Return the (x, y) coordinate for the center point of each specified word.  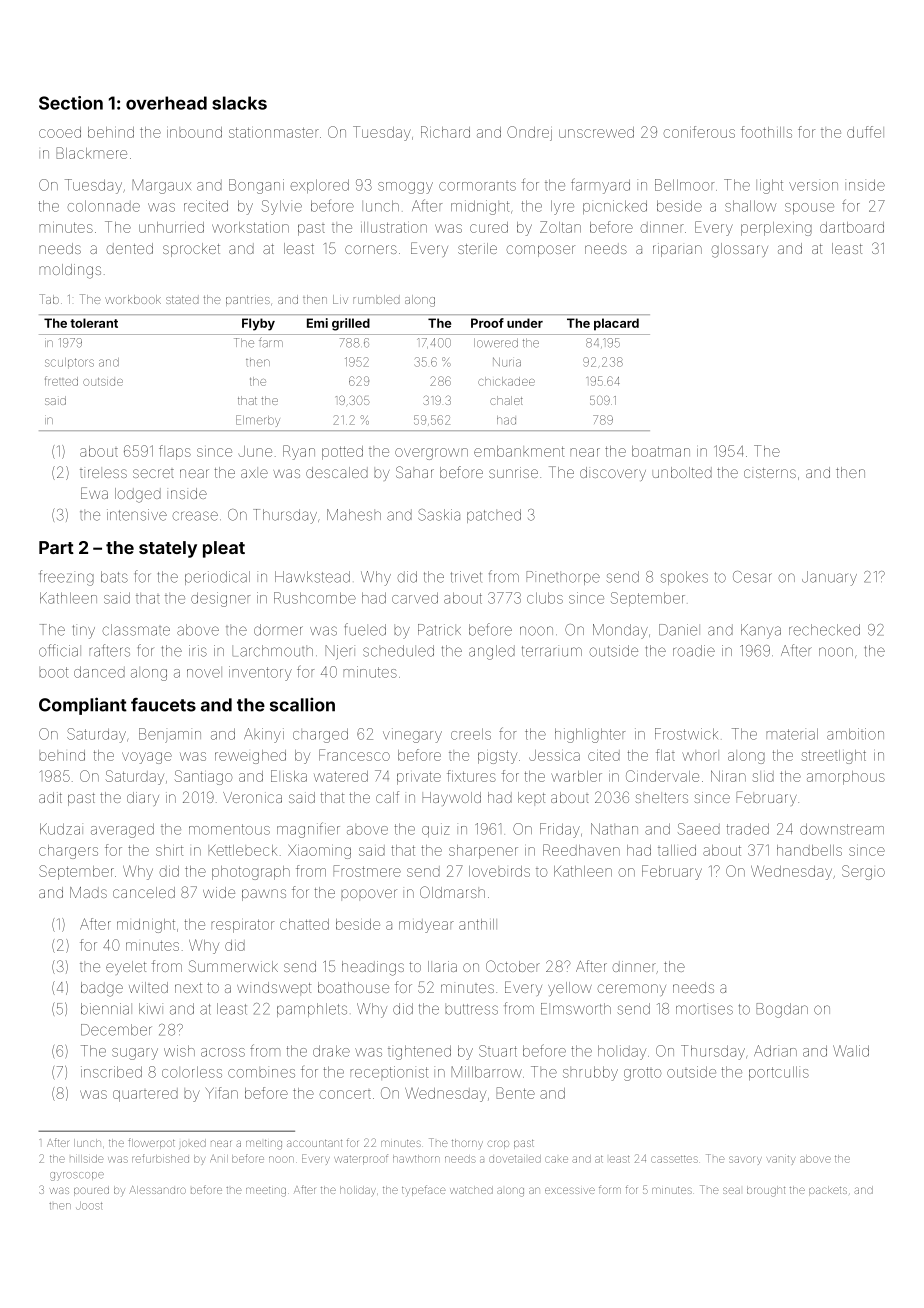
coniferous (699, 132)
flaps (175, 452)
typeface (424, 1190)
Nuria (507, 362)
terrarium (552, 651)
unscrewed (596, 132)
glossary (739, 250)
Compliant (83, 706)
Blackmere (92, 153)
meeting (266, 1192)
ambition (855, 734)
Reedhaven (581, 850)
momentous (229, 829)
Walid (851, 1051)
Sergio (863, 872)
